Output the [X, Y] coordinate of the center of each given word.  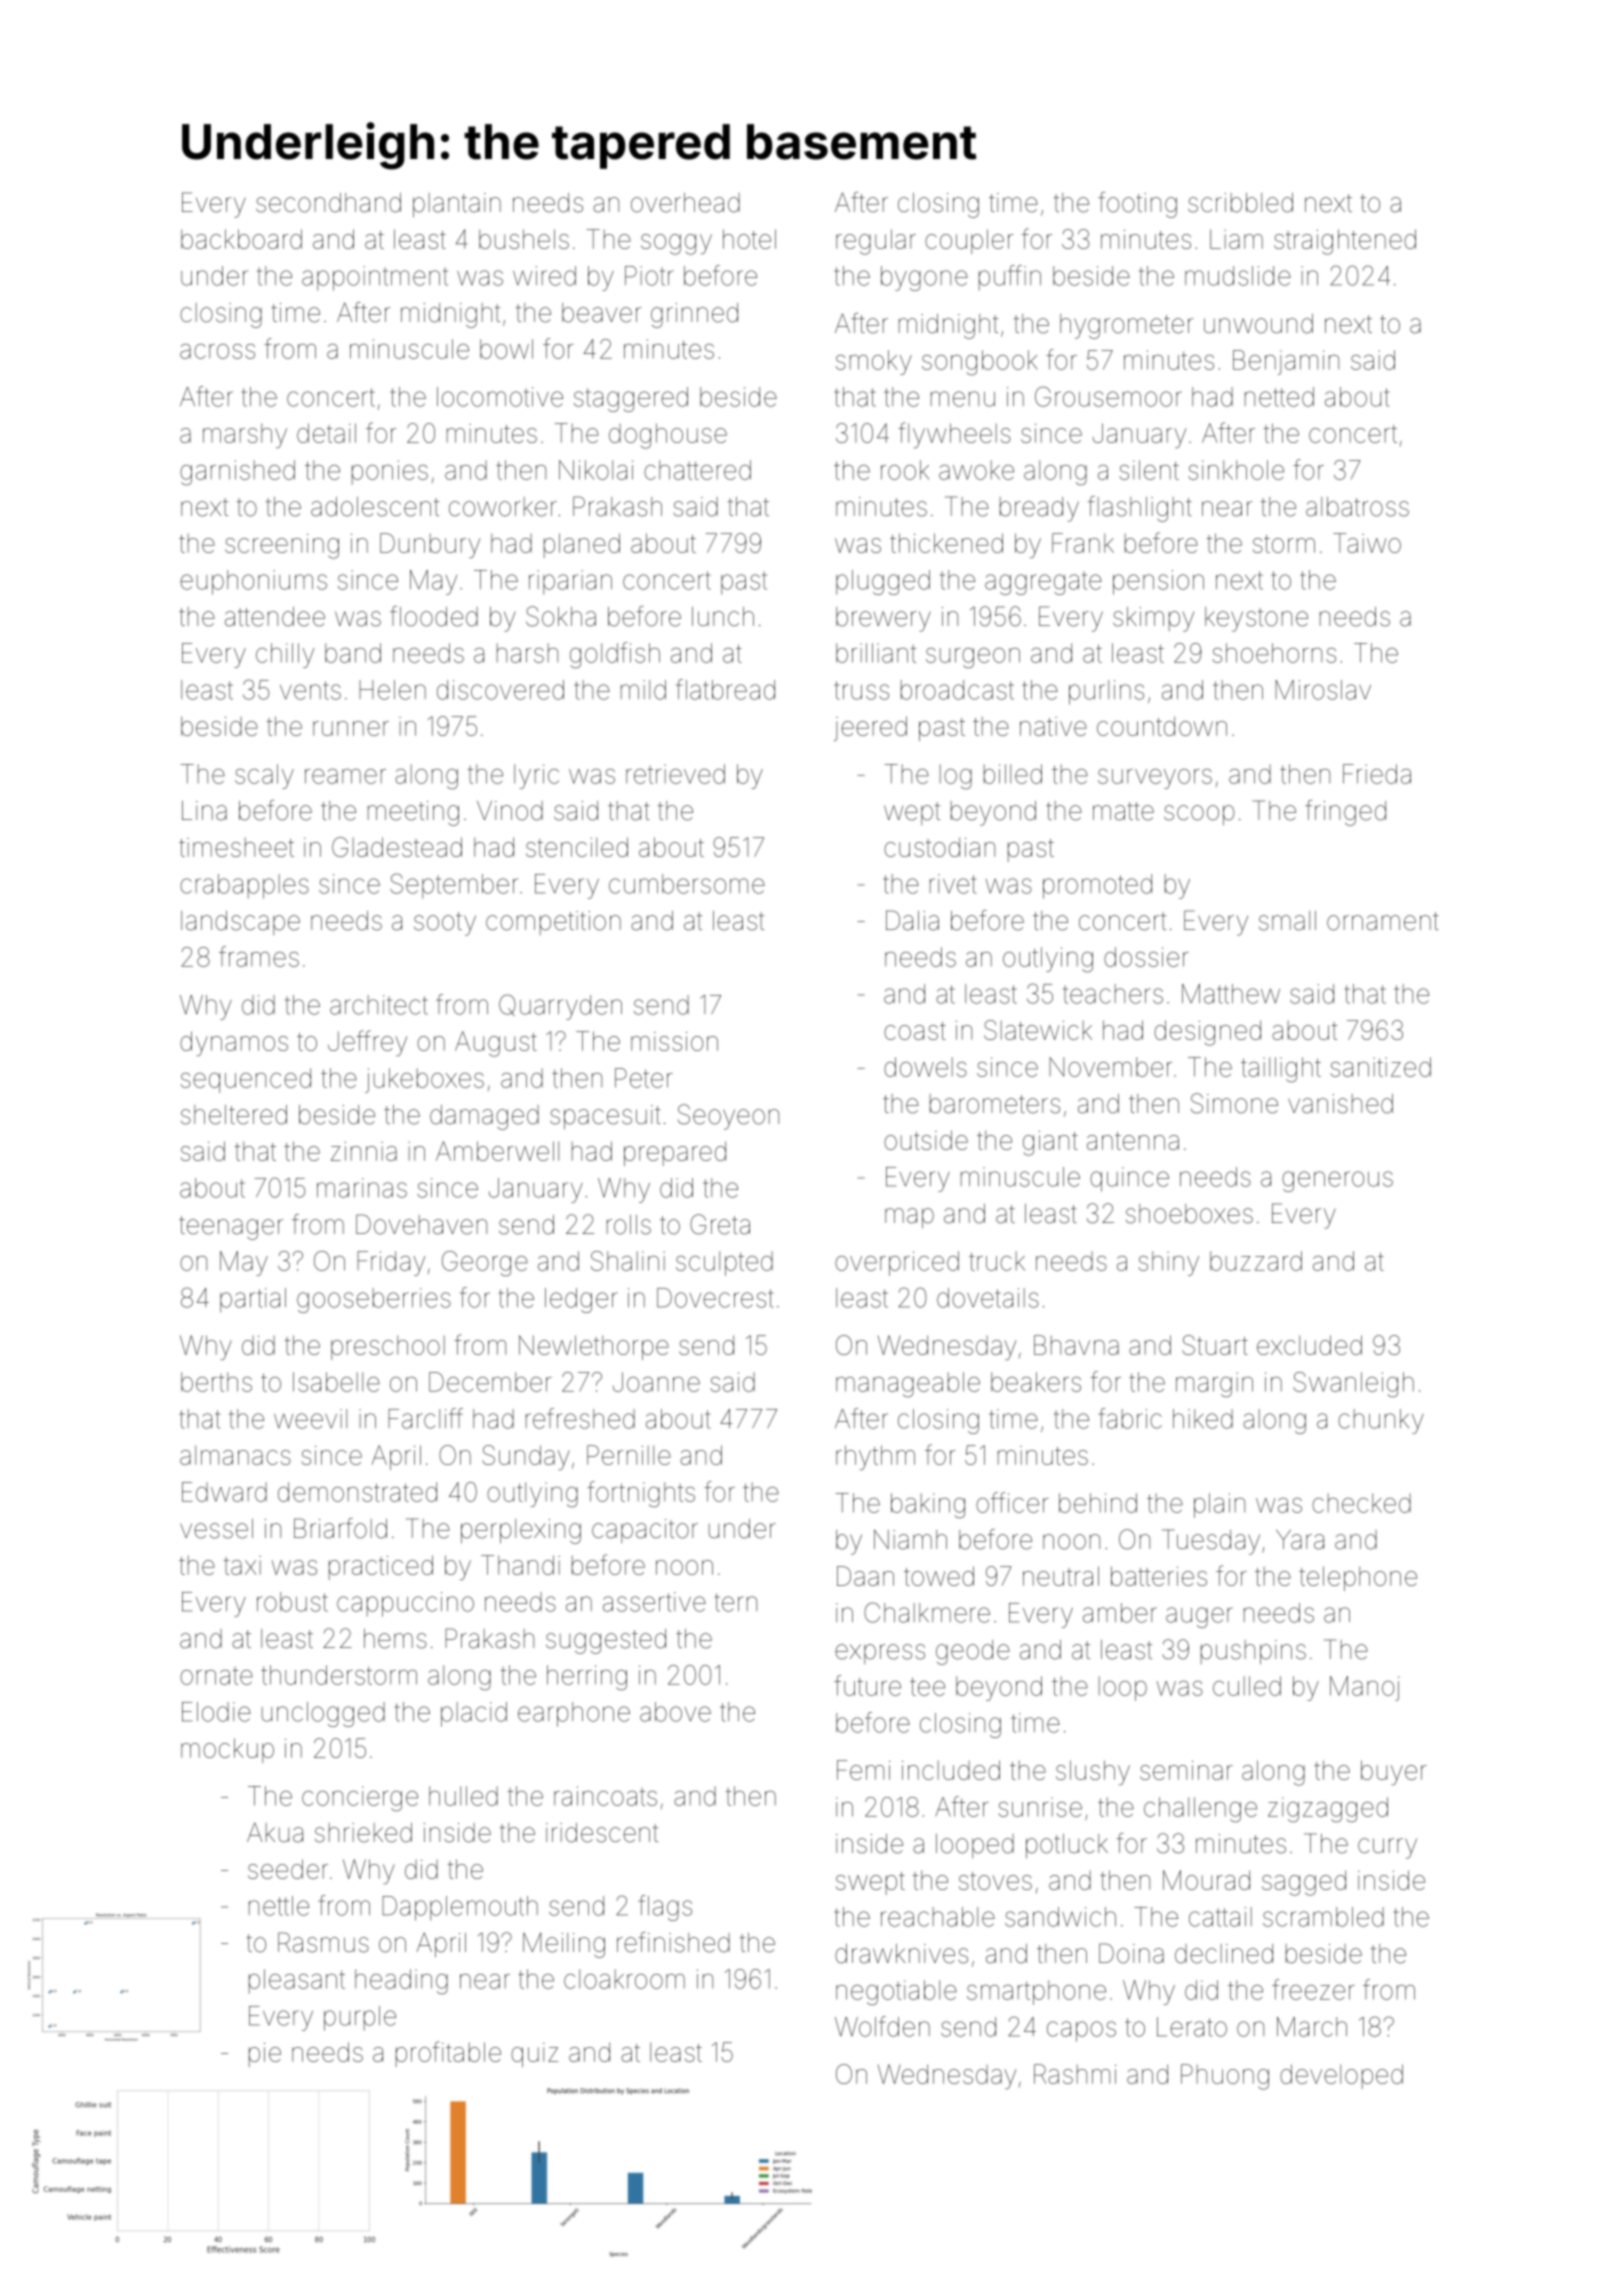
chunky [1381, 1421]
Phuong [1225, 2077]
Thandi [520, 1565]
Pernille [629, 1455]
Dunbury [430, 546]
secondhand [328, 203]
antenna [1133, 1141]
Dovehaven [421, 1224]
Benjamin [1286, 362]
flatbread [725, 689]
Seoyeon [728, 1117]
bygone [924, 278]
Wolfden [882, 2026]
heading [401, 1981]
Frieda [1377, 774]
